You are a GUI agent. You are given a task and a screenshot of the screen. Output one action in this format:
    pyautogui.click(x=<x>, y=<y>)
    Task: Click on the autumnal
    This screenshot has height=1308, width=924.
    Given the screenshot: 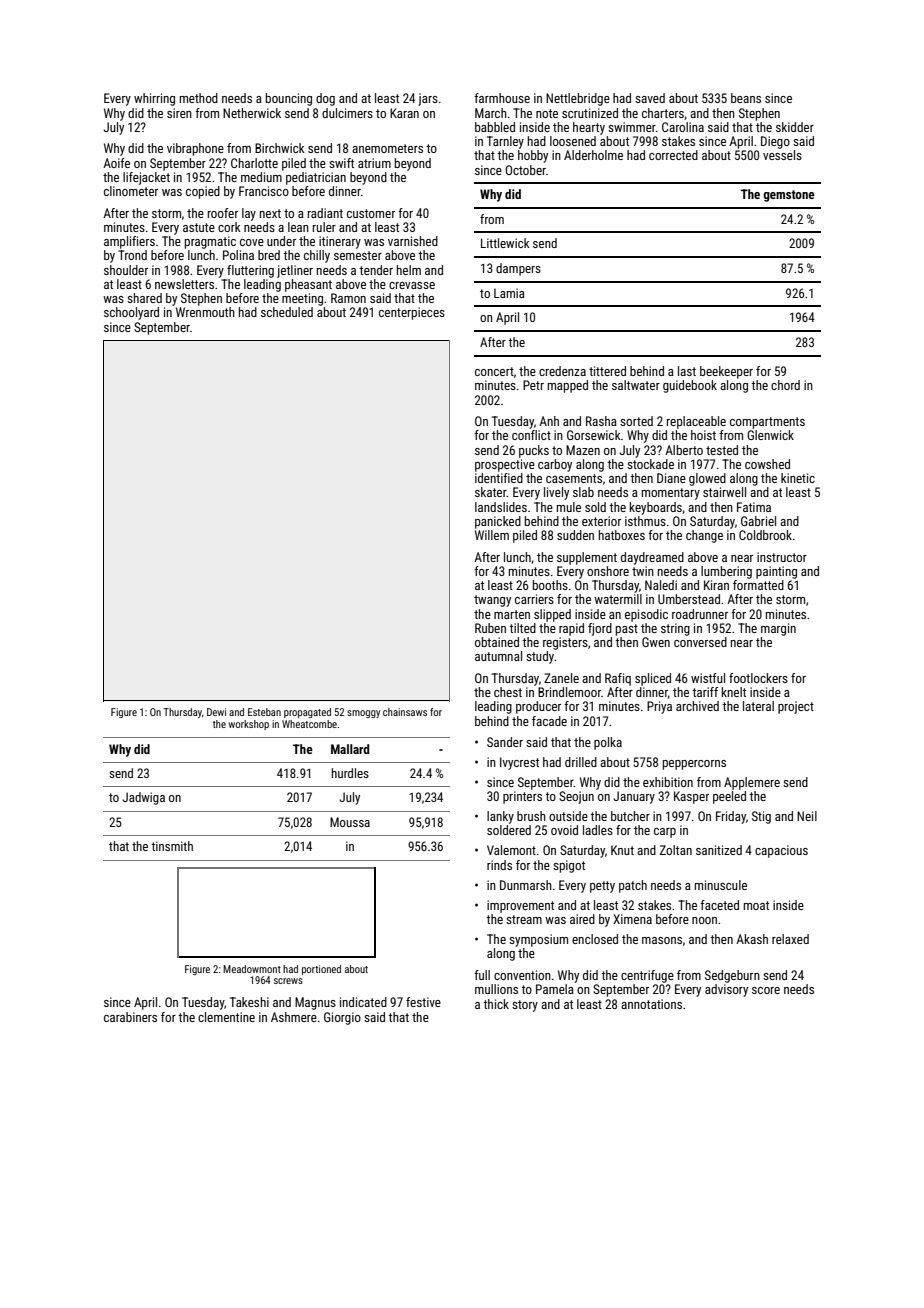 What is the action you would take?
    pyautogui.click(x=498, y=656)
